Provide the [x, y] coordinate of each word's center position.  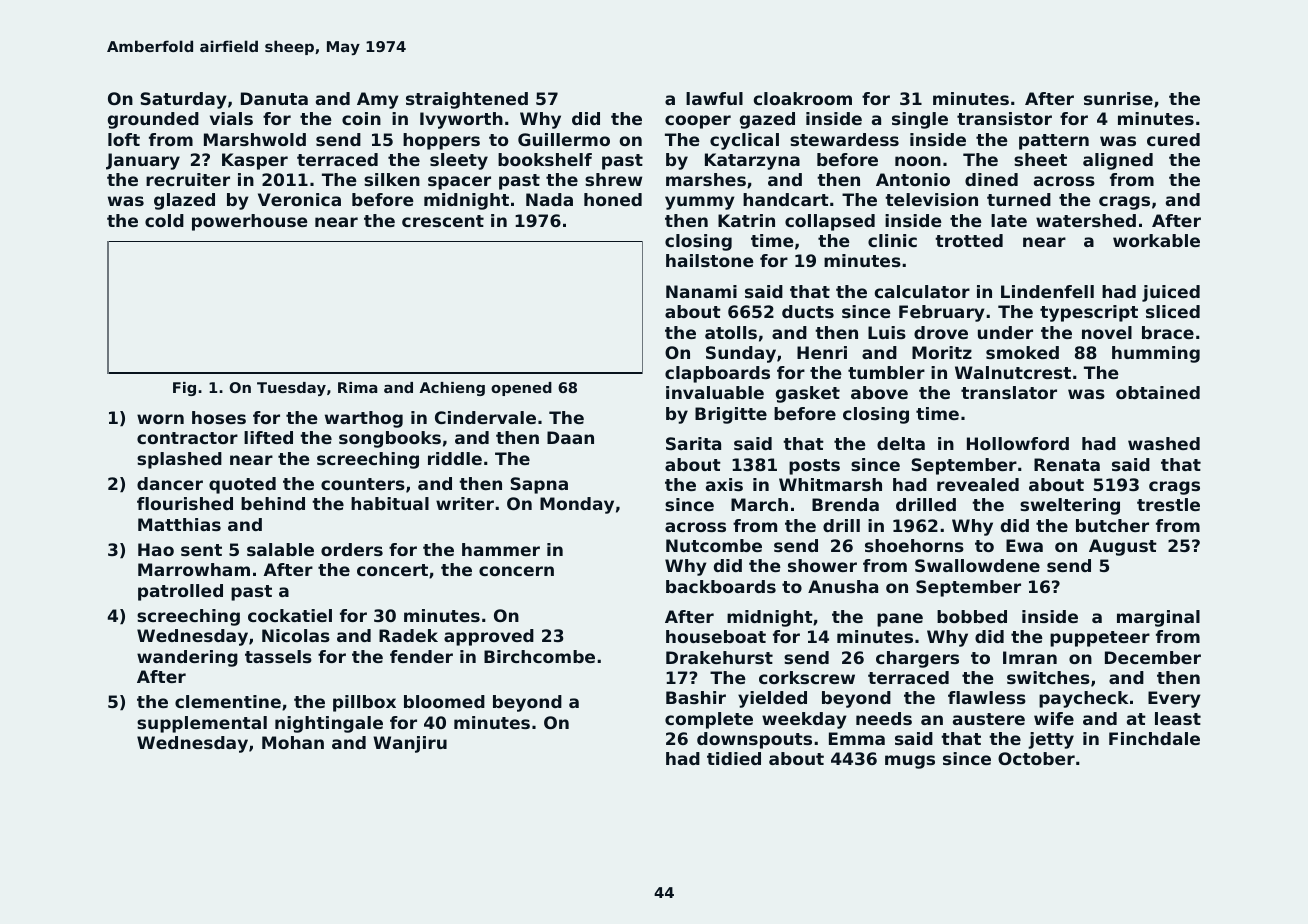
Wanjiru [410, 744]
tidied [734, 758]
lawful [714, 98]
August [1123, 547]
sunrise [1118, 98]
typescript [1089, 313]
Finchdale [1154, 738]
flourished [185, 503]
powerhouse [250, 222]
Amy [378, 100]
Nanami [701, 291]
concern [516, 571]
